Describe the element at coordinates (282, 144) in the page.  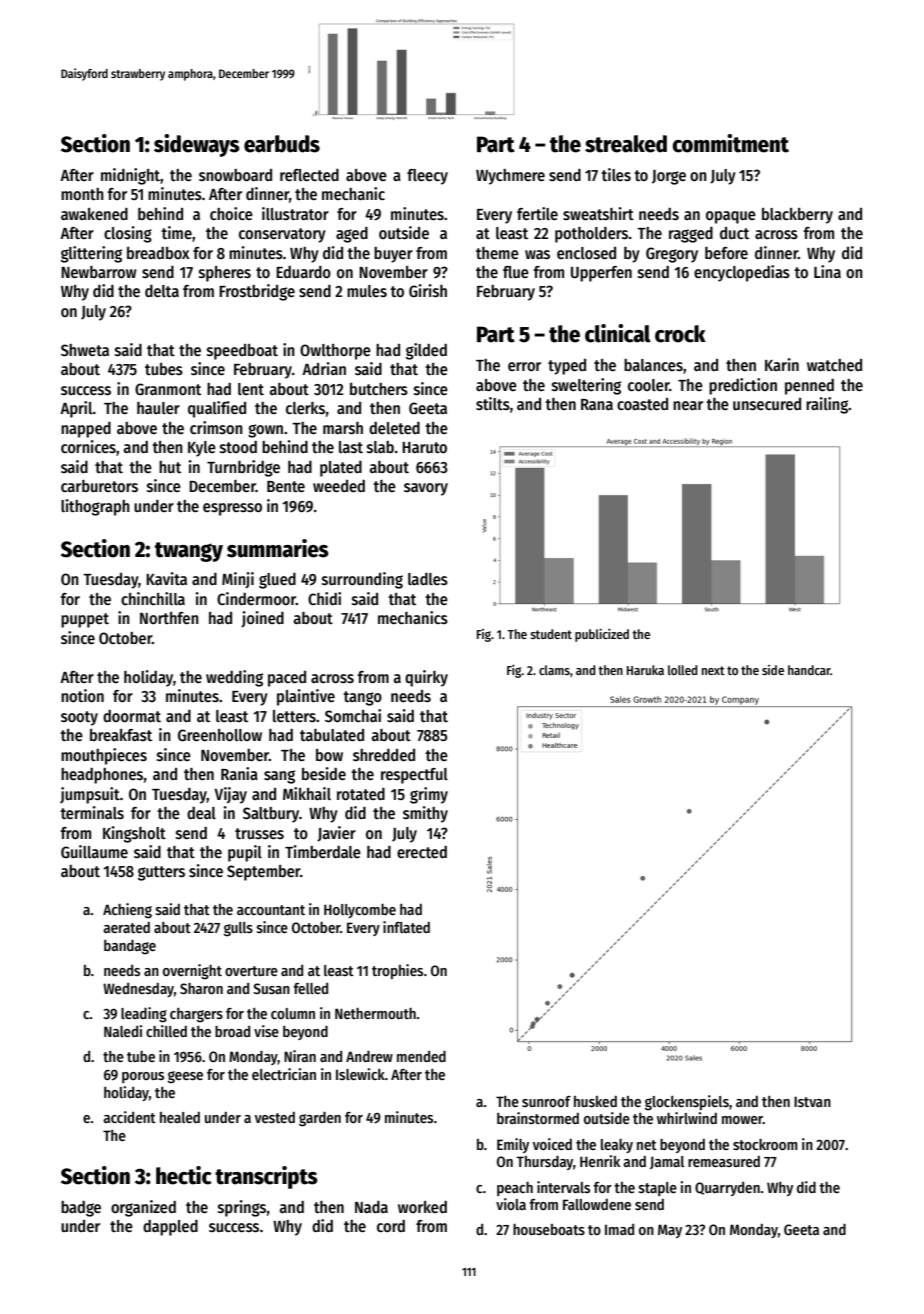
I see `earbuds` at that location.
